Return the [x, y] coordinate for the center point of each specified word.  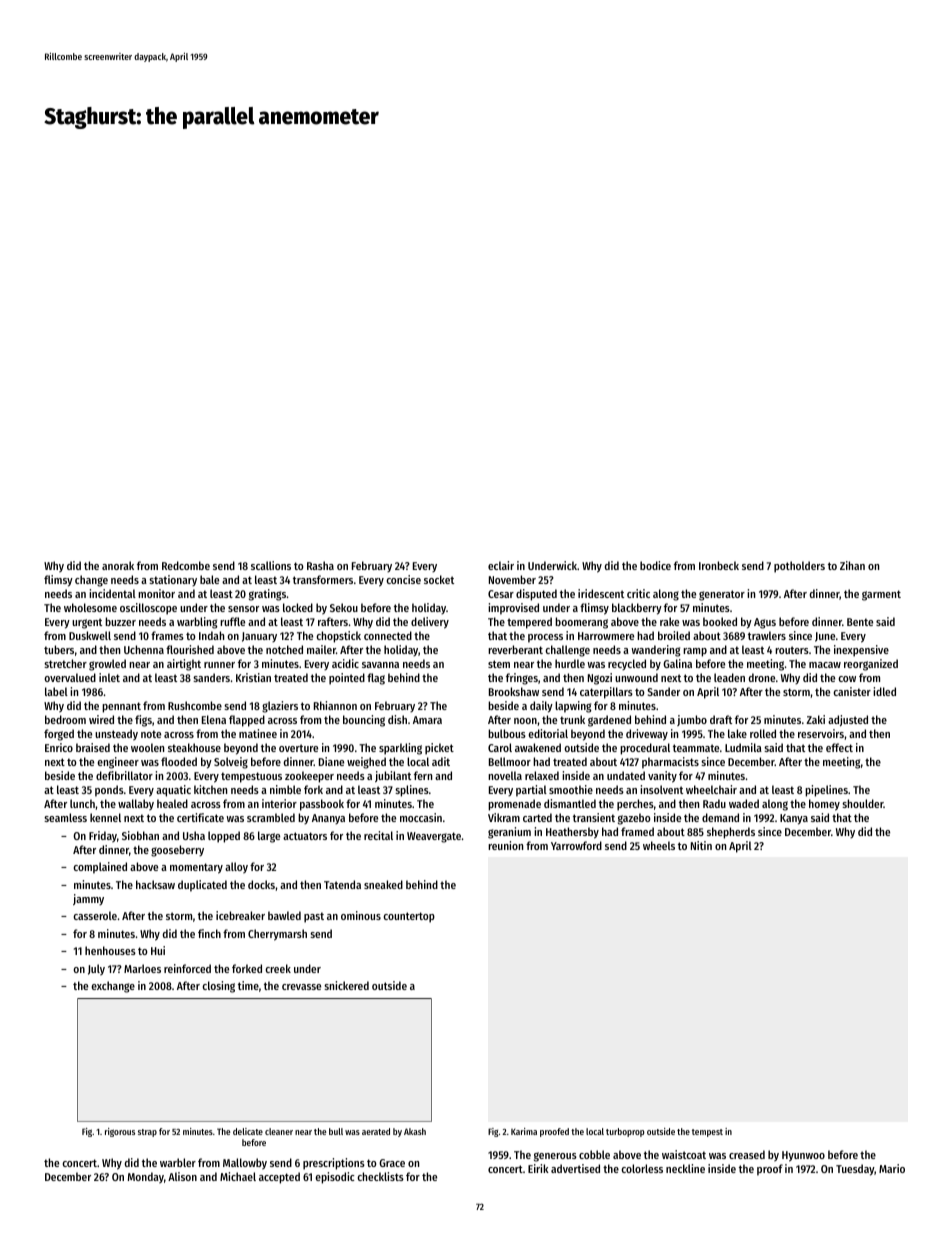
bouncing [364, 721]
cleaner [279, 1131]
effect [839, 747]
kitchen [210, 789]
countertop [409, 917]
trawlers [767, 635]
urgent [87, 623]
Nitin [701, 845]
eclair [501, 565]
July [96, 970]
